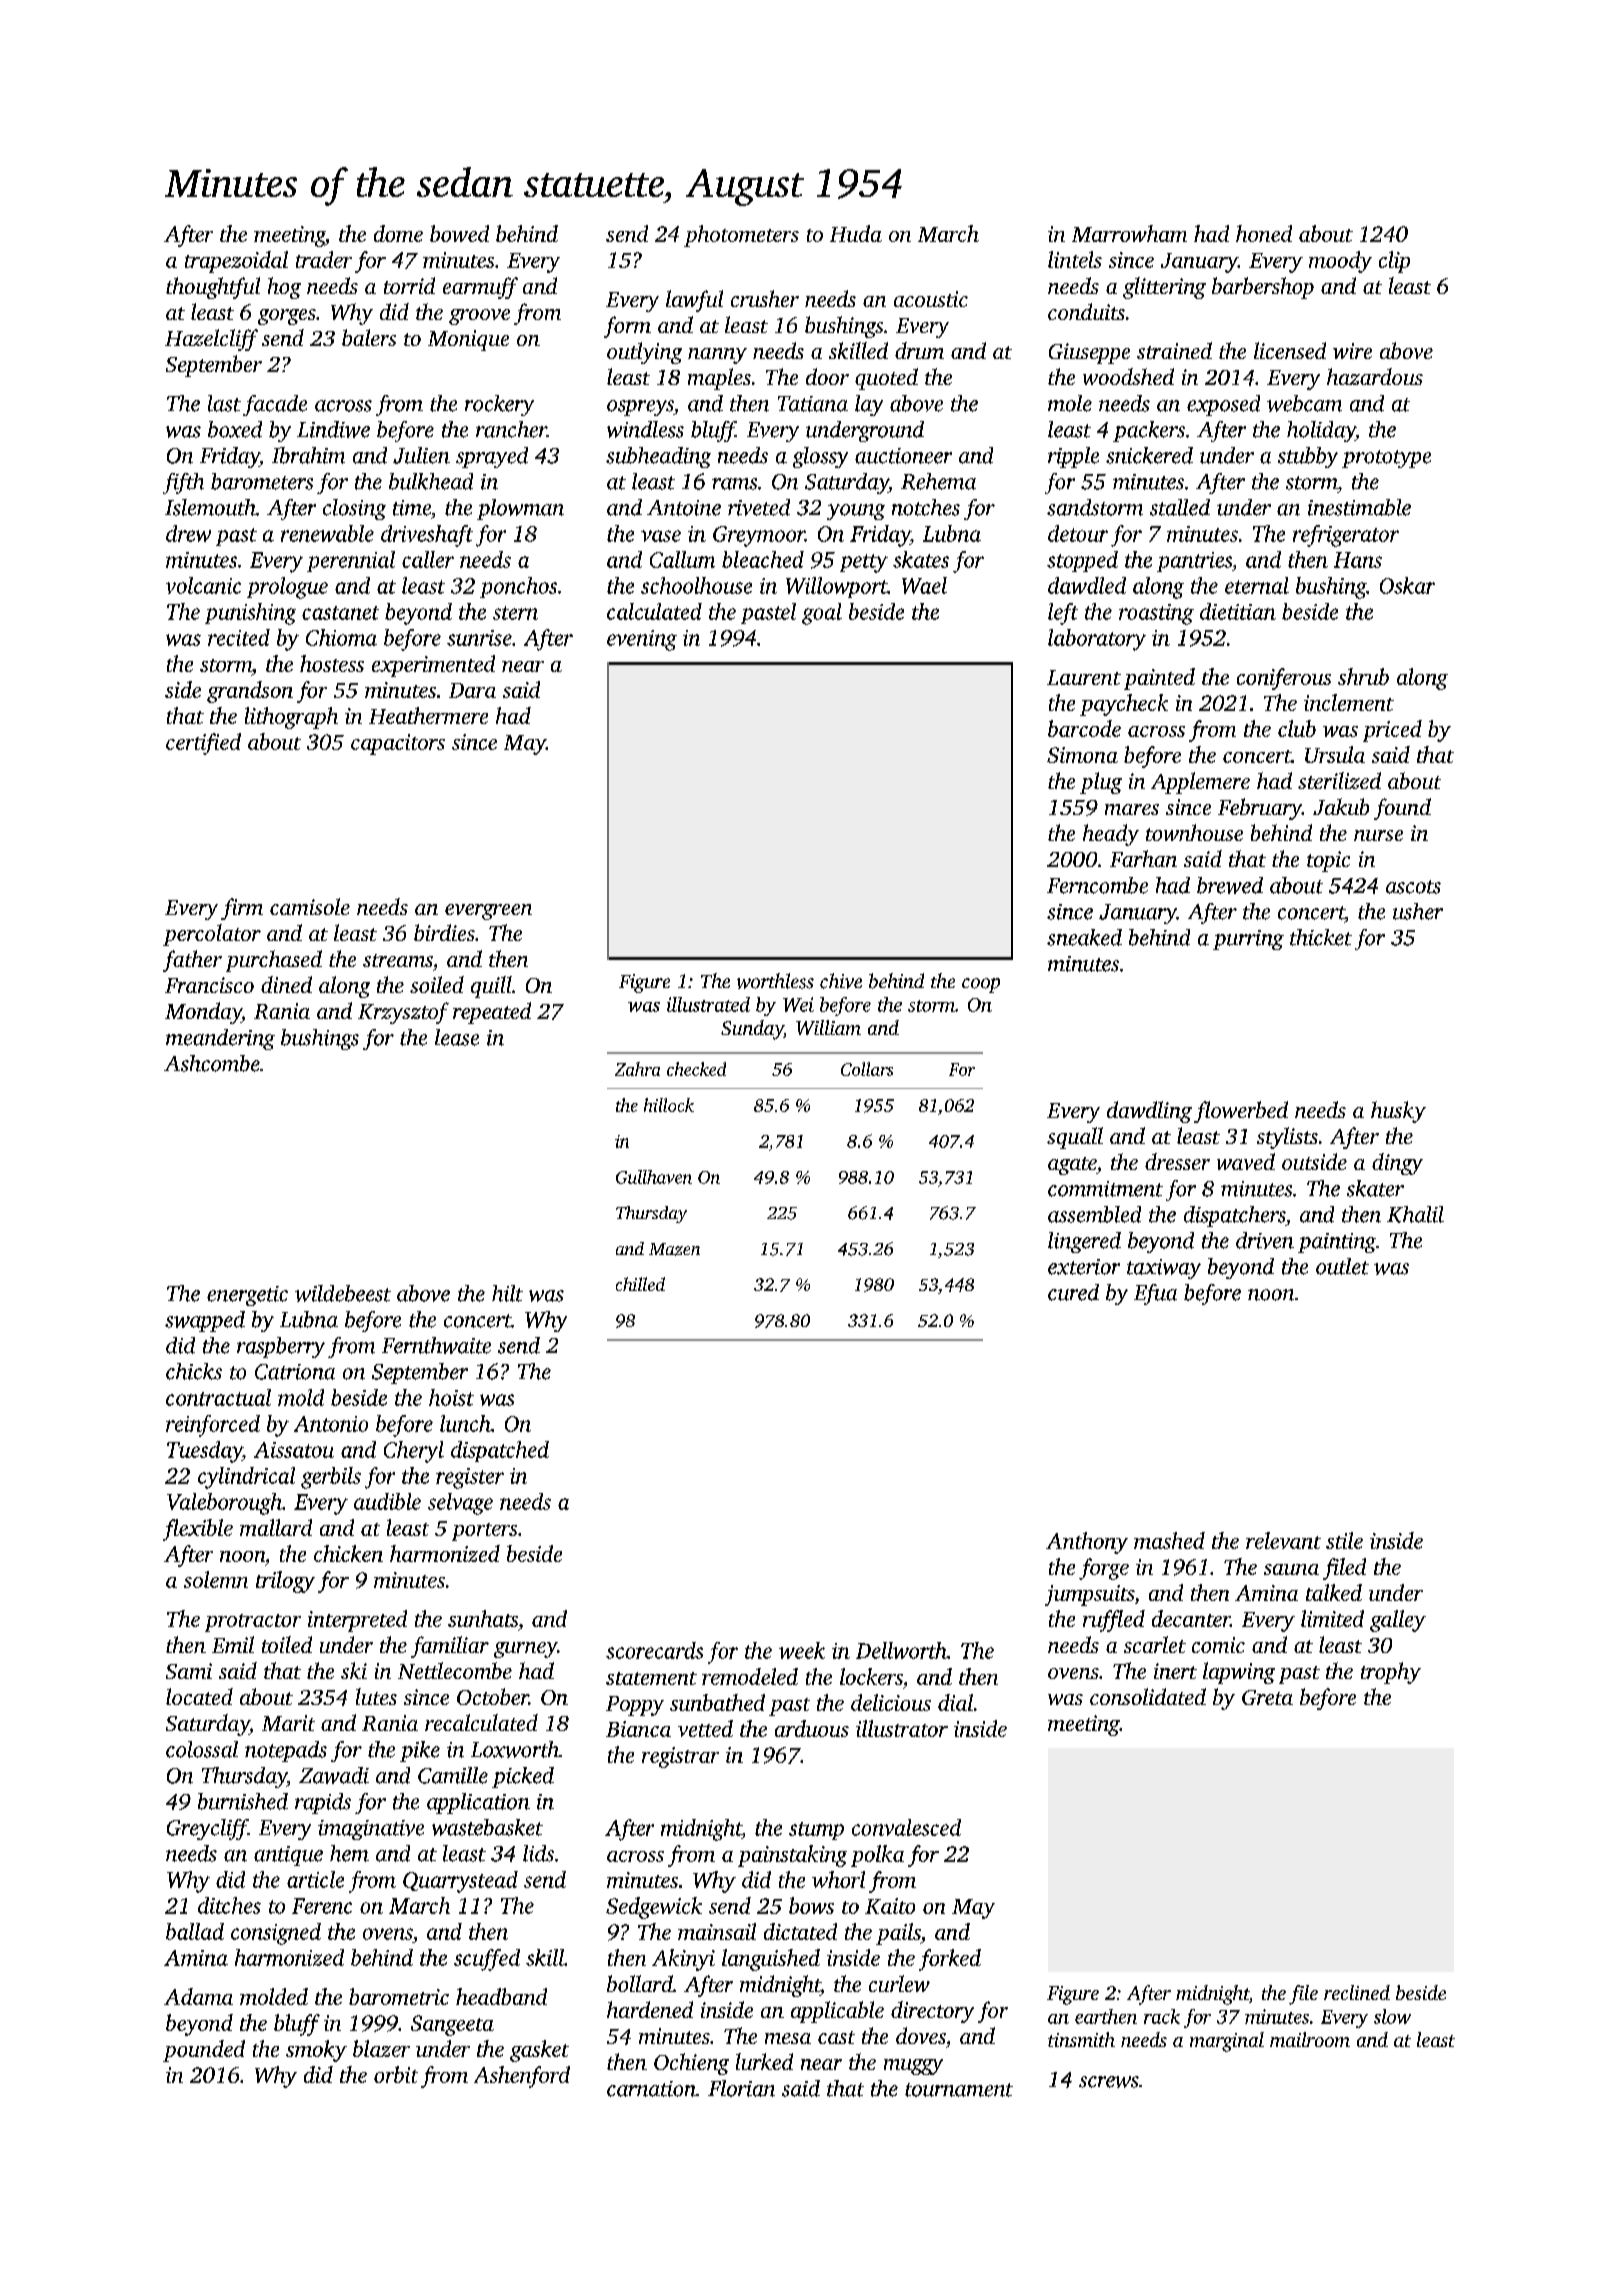  Describe the element at coordinates (1352, 351) in the document. I see `wire` at that location.
